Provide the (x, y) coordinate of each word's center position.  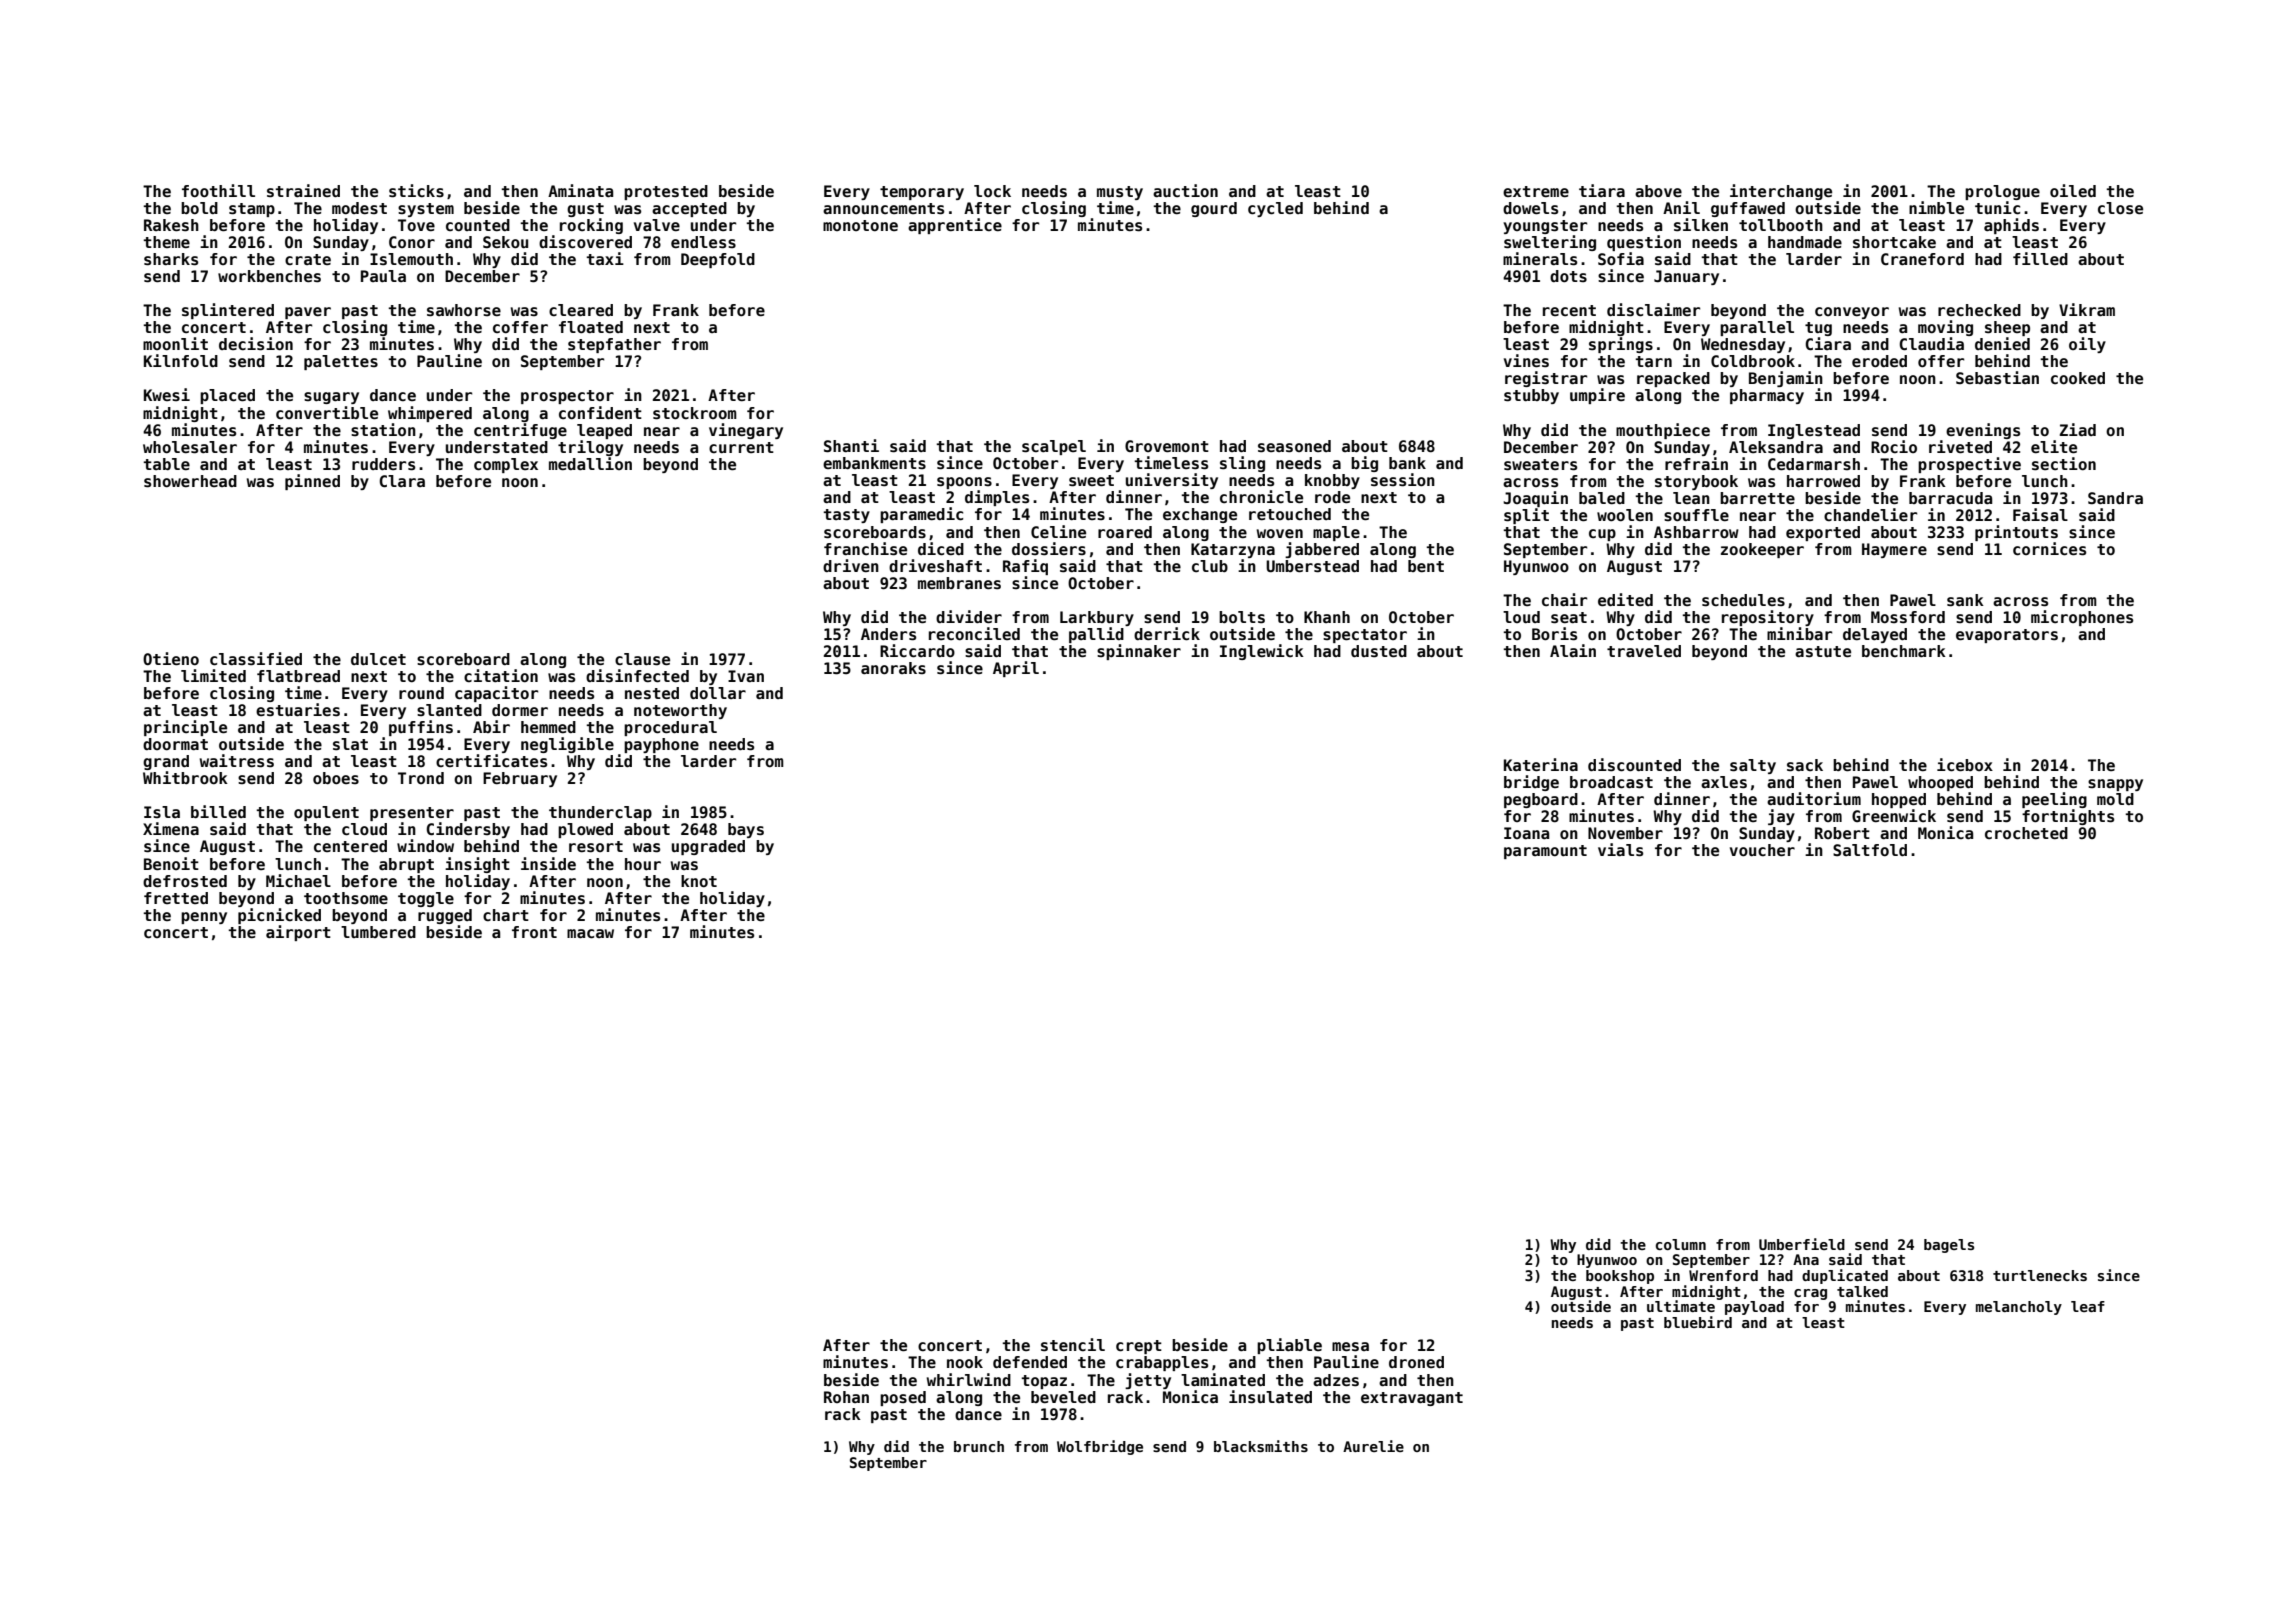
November (1625, 833)
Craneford (1922, 259)
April (1016, 669)
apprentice (955, 226)
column (1681, 1244)
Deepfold (718, 260)
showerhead (190, 481)
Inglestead (1814, 431)
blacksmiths (1261, 1446)
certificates (491, 761)
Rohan (846, 1397)
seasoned (1294, 446)
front (534, 932)
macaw (590, 934)
